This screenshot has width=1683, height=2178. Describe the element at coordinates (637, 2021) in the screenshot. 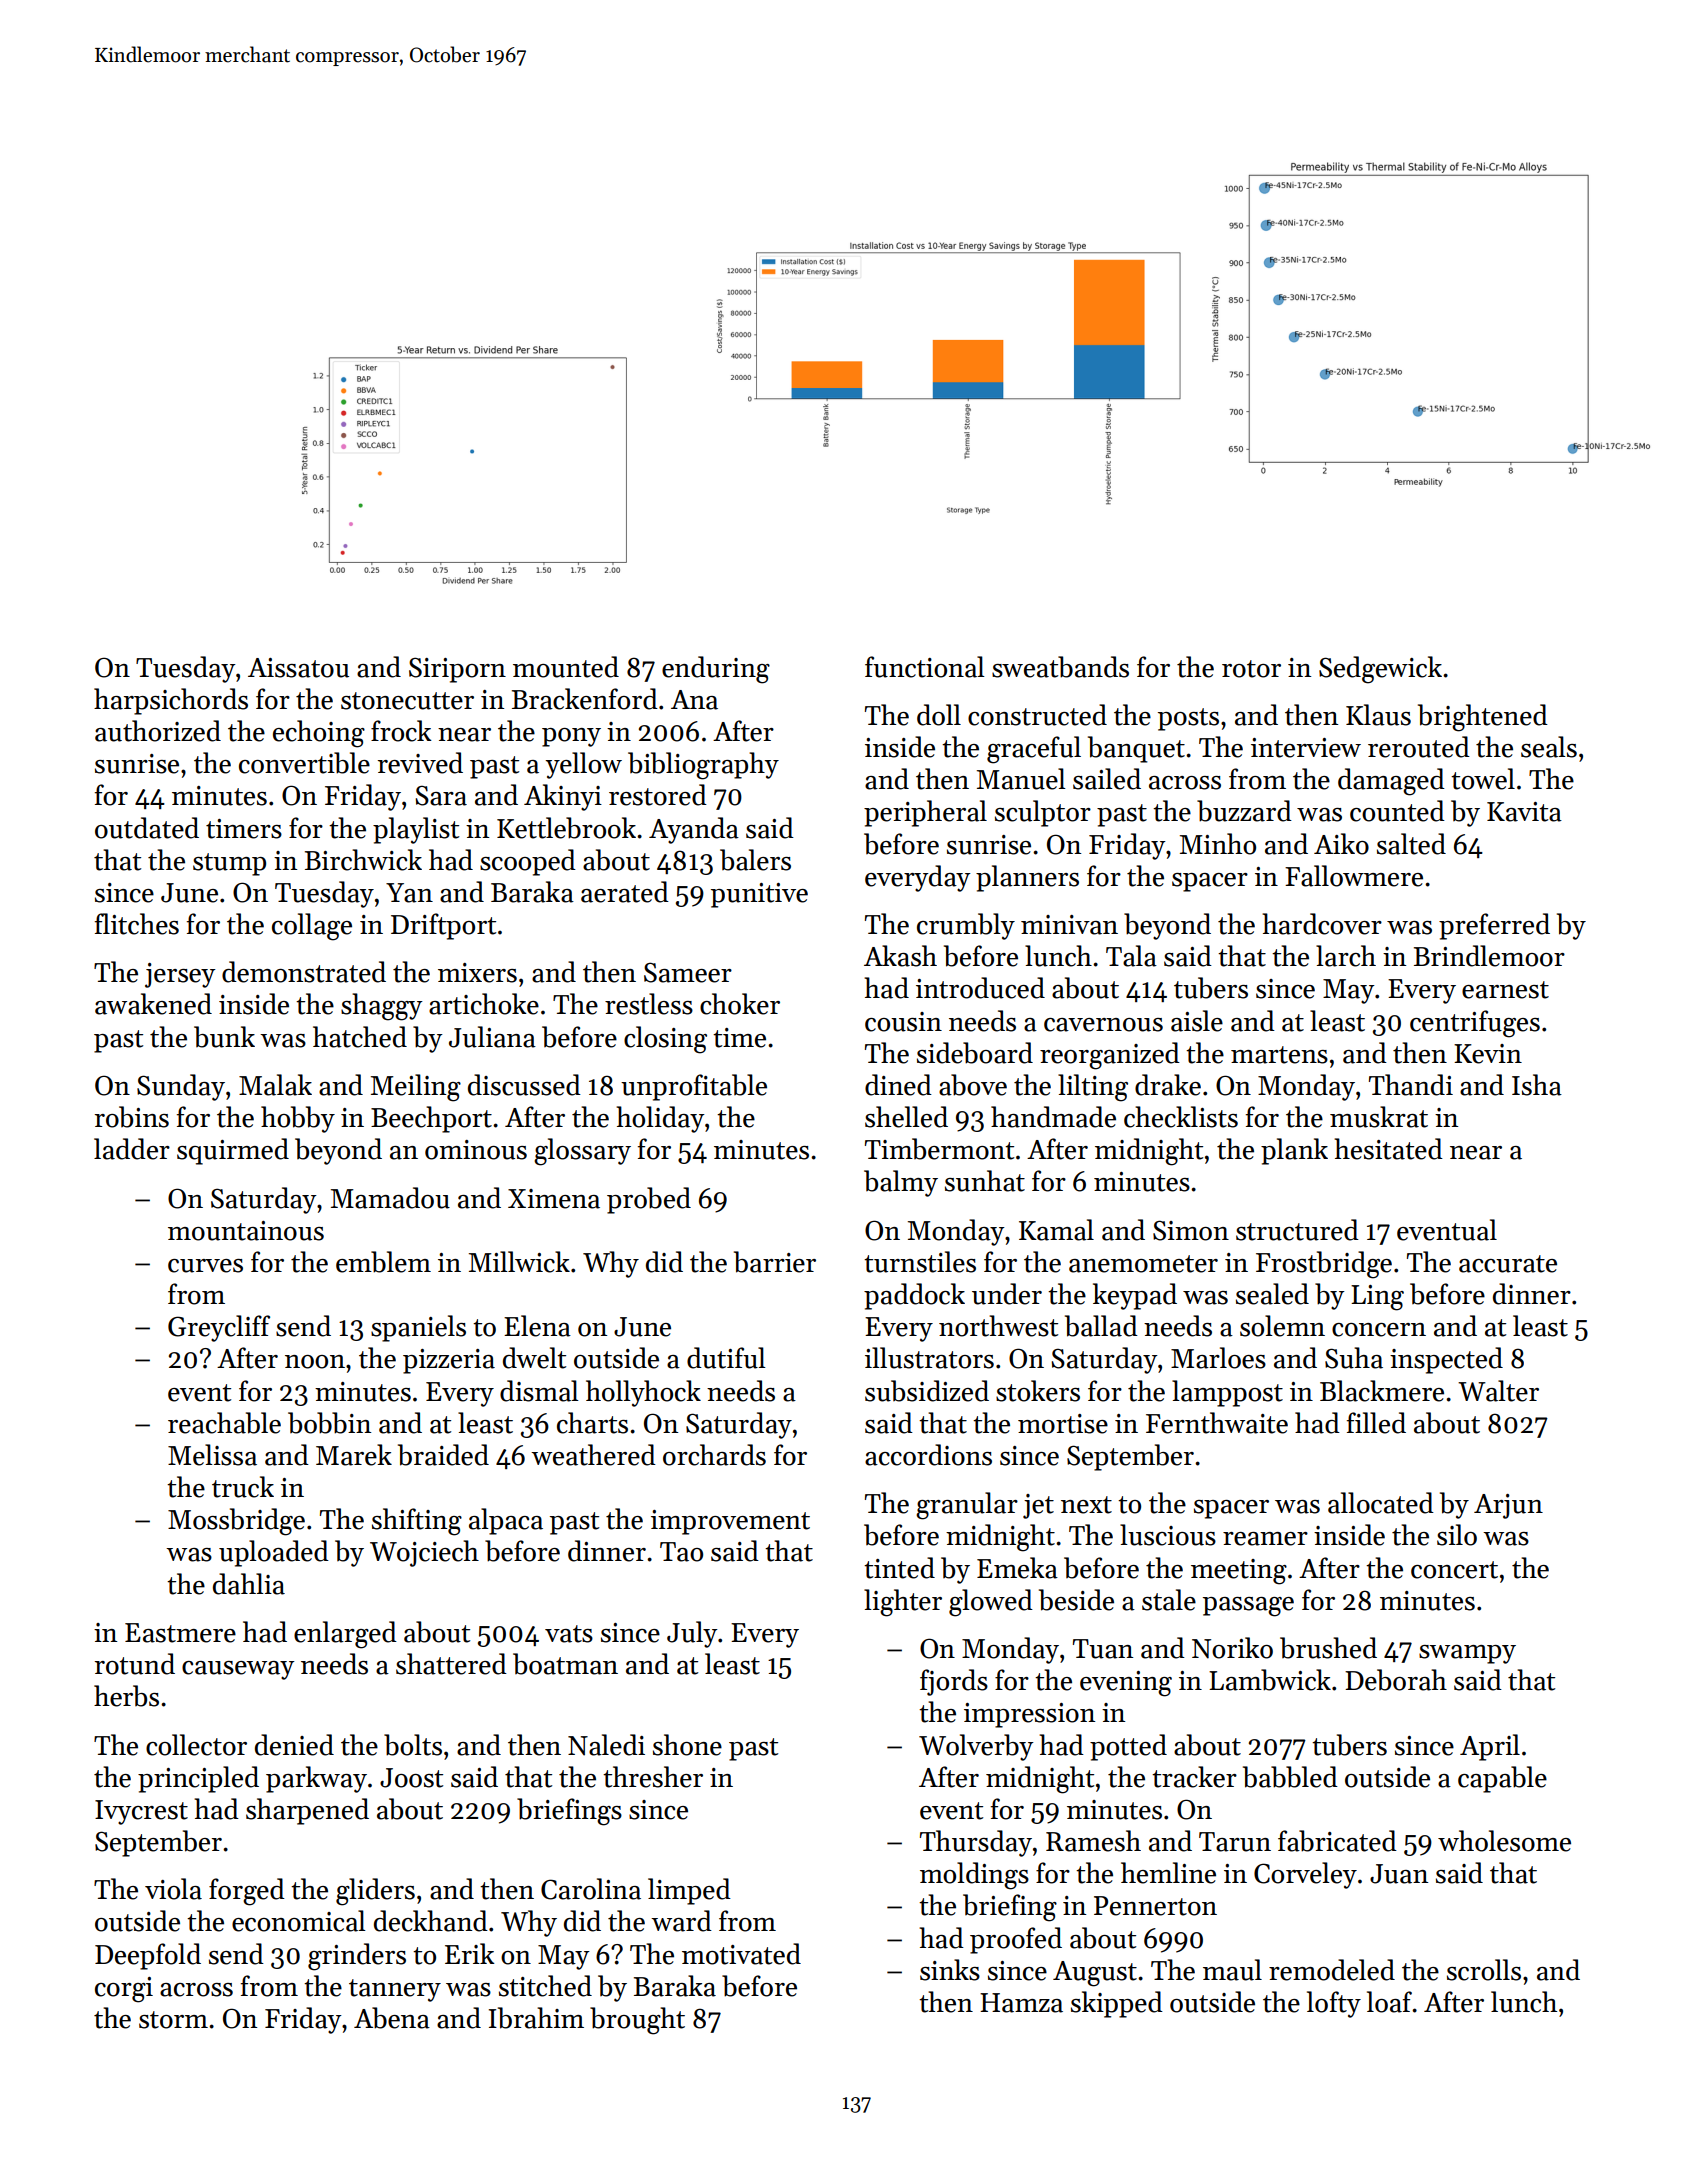

I see `brought` at that location.
